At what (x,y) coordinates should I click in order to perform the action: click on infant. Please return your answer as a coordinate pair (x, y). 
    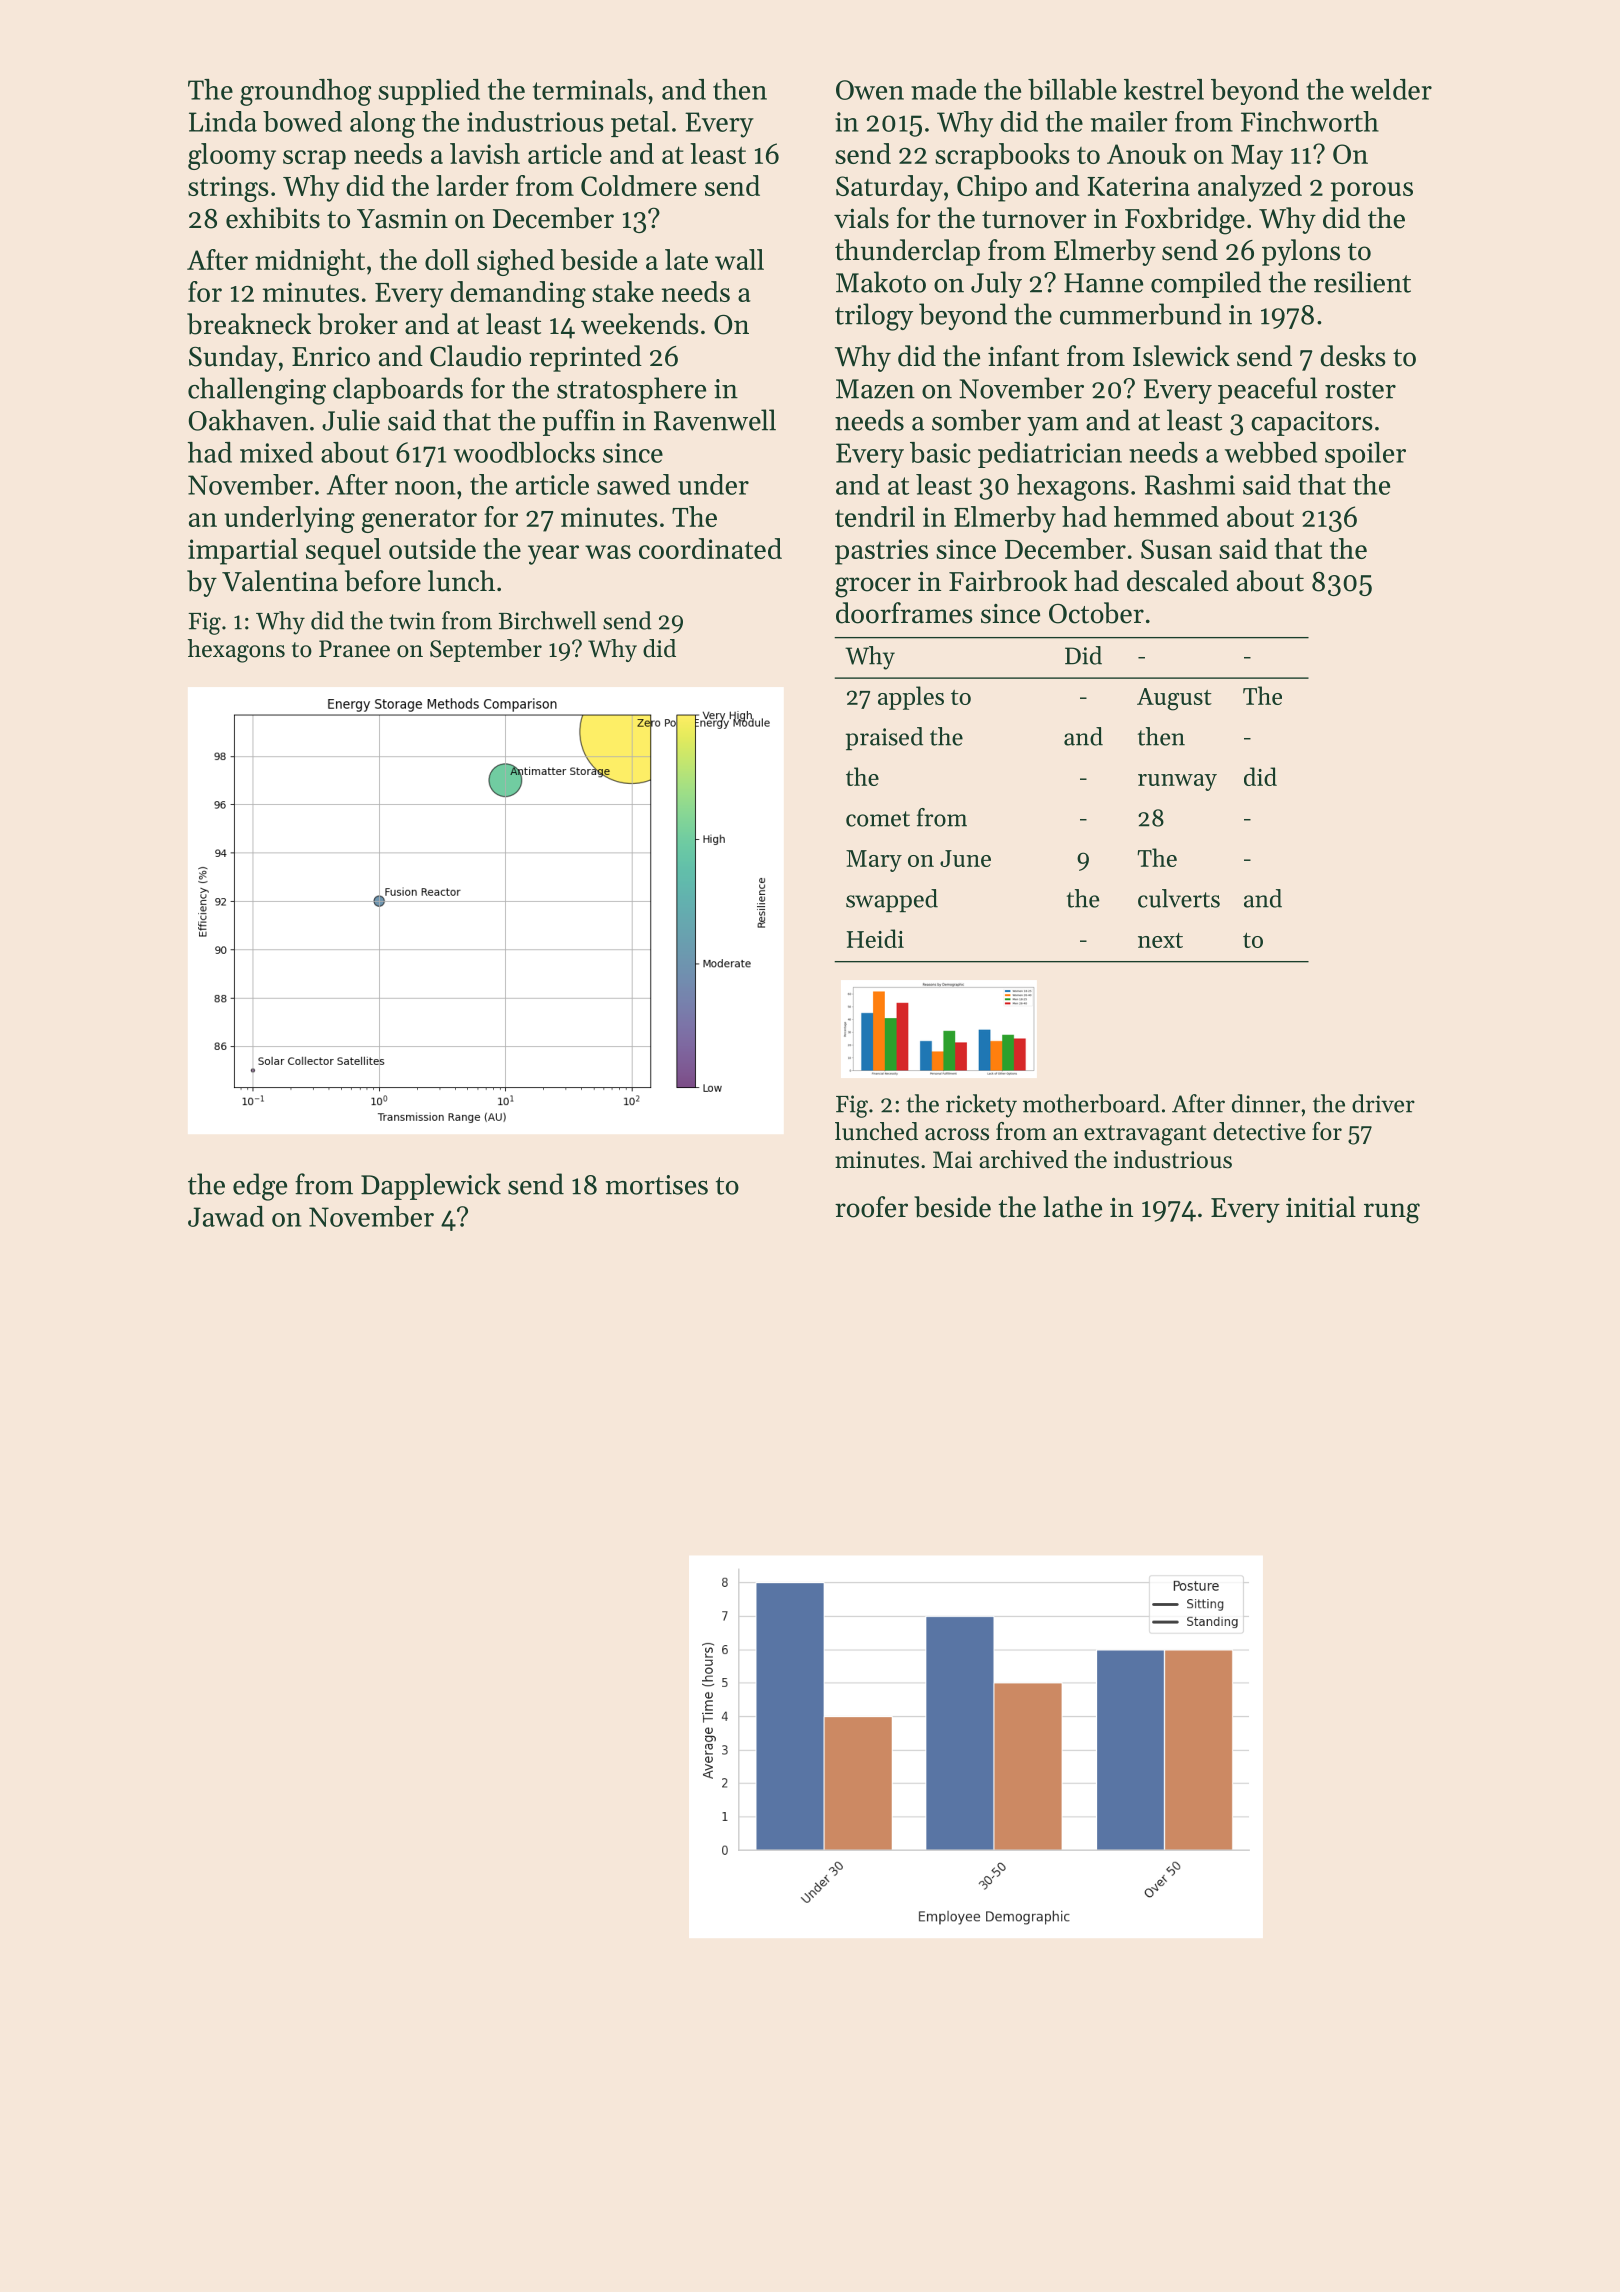
    Looking at the image, I should click on (1023, 356).
